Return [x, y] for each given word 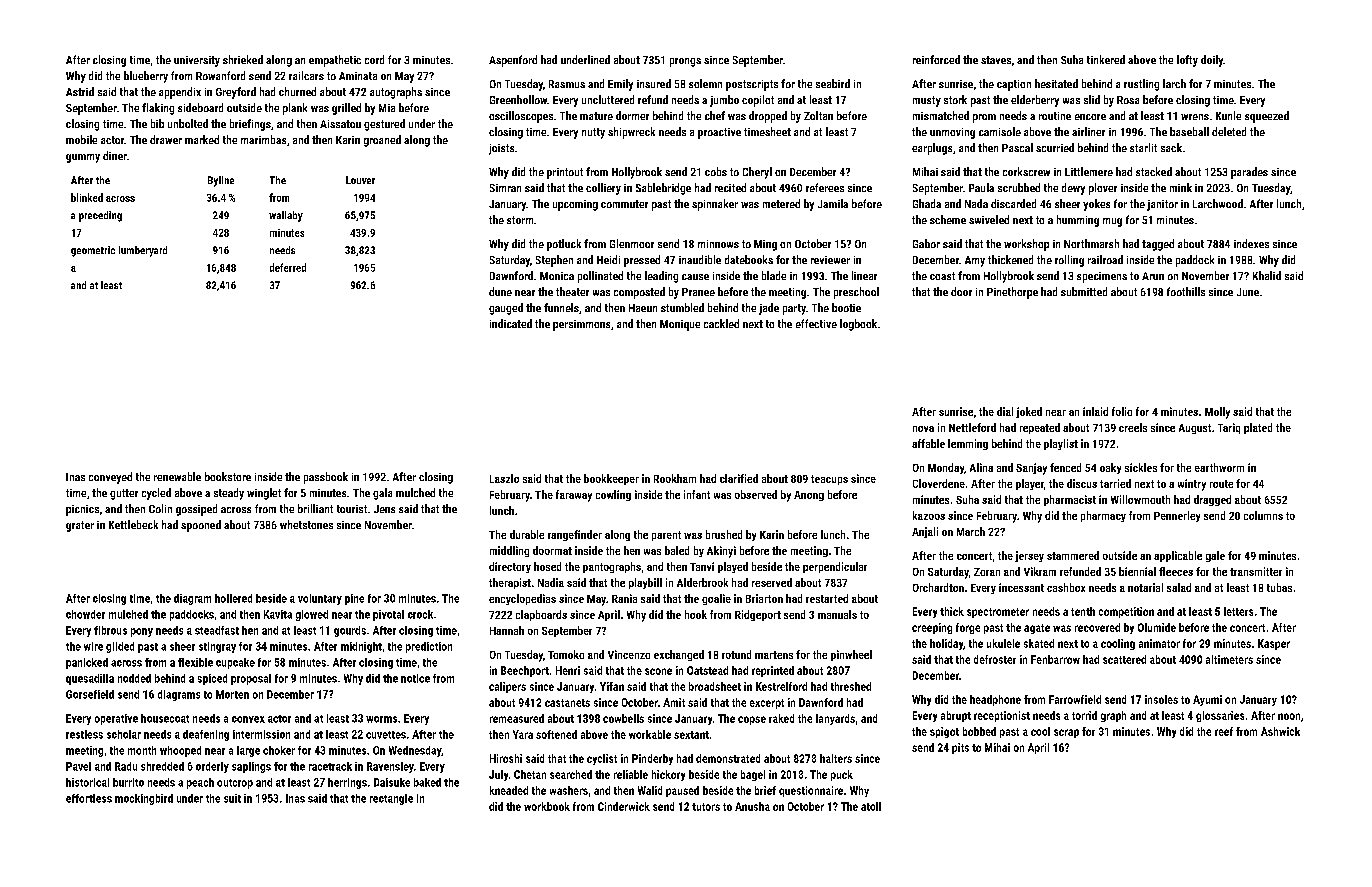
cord [374, 59]
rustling [1141, 85]
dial [1005, 411]
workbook [547, 806]
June [1248, 292]
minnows [718, 244]
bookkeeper [611, 479]
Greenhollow [518, 99]
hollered [233, 598]
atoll [871, 806]
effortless [89, 798]
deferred [288, 267]
